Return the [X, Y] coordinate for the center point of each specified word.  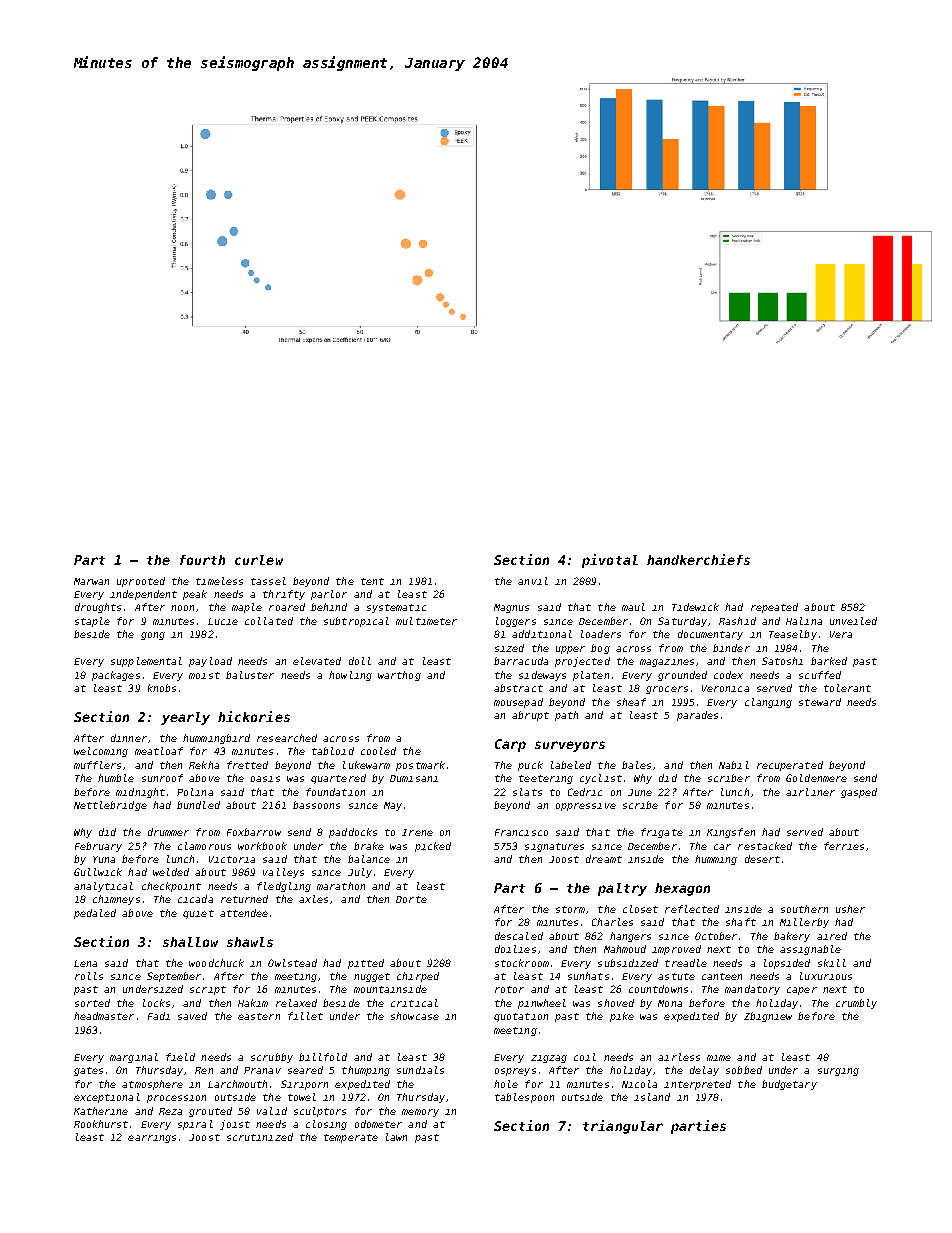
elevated [317, 661]
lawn [396, 1137]
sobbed [744, 1070]
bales [636, 765]
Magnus [511, 608]
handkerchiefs [698, 559]
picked [433, 847]
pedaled [95, 914]
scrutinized [260, 1137]
